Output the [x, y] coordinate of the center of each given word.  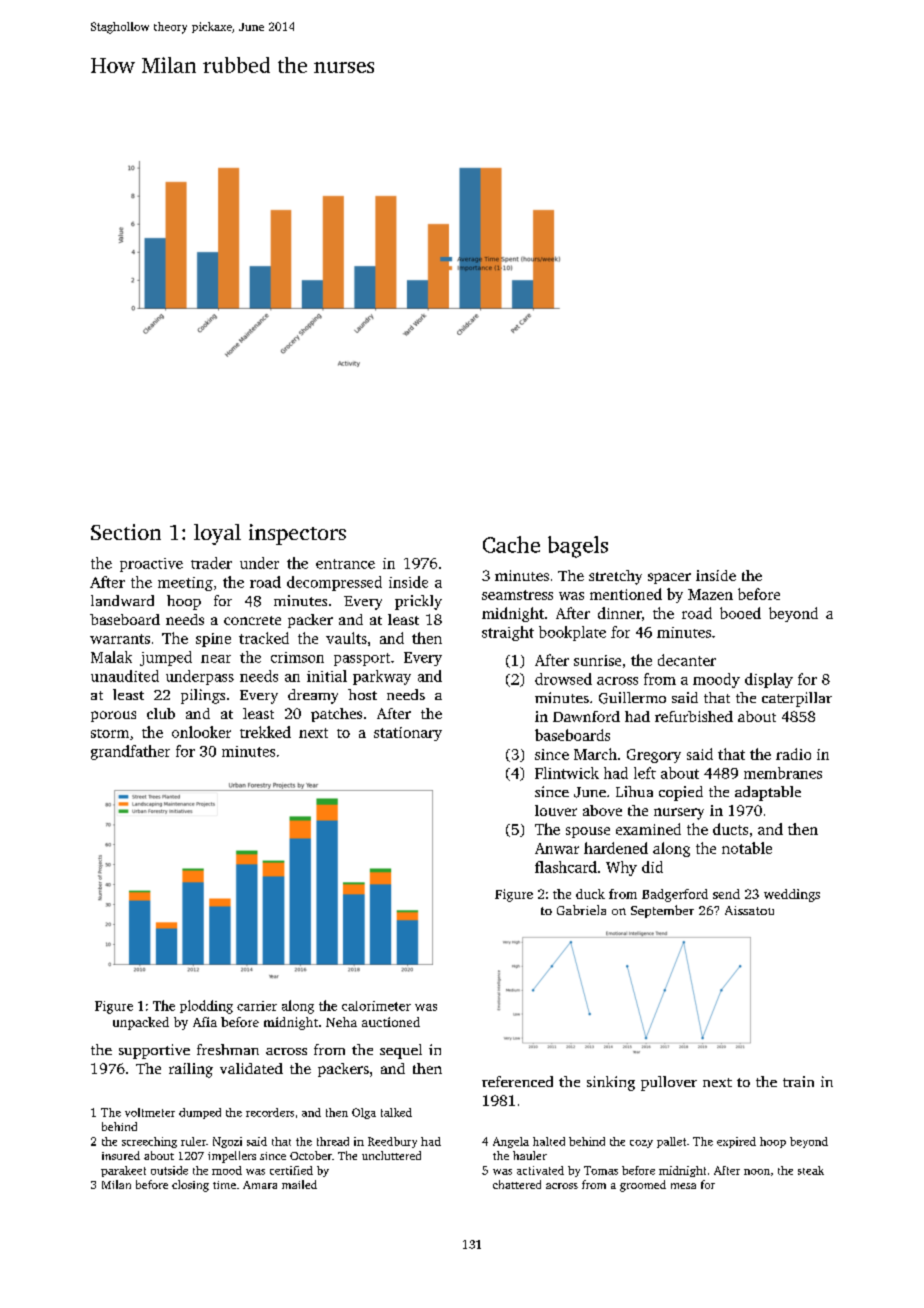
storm [110, 733]
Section [126, 532]
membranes [783, 773]
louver [556, 810]
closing [190, 1186]
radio [793, 754]
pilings [203, 696]
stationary [408, 734]
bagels [578, 547]
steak [811, 1170]
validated [251, 1068]
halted [549, 1141]
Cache [511, 544]
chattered [517, 1184]
